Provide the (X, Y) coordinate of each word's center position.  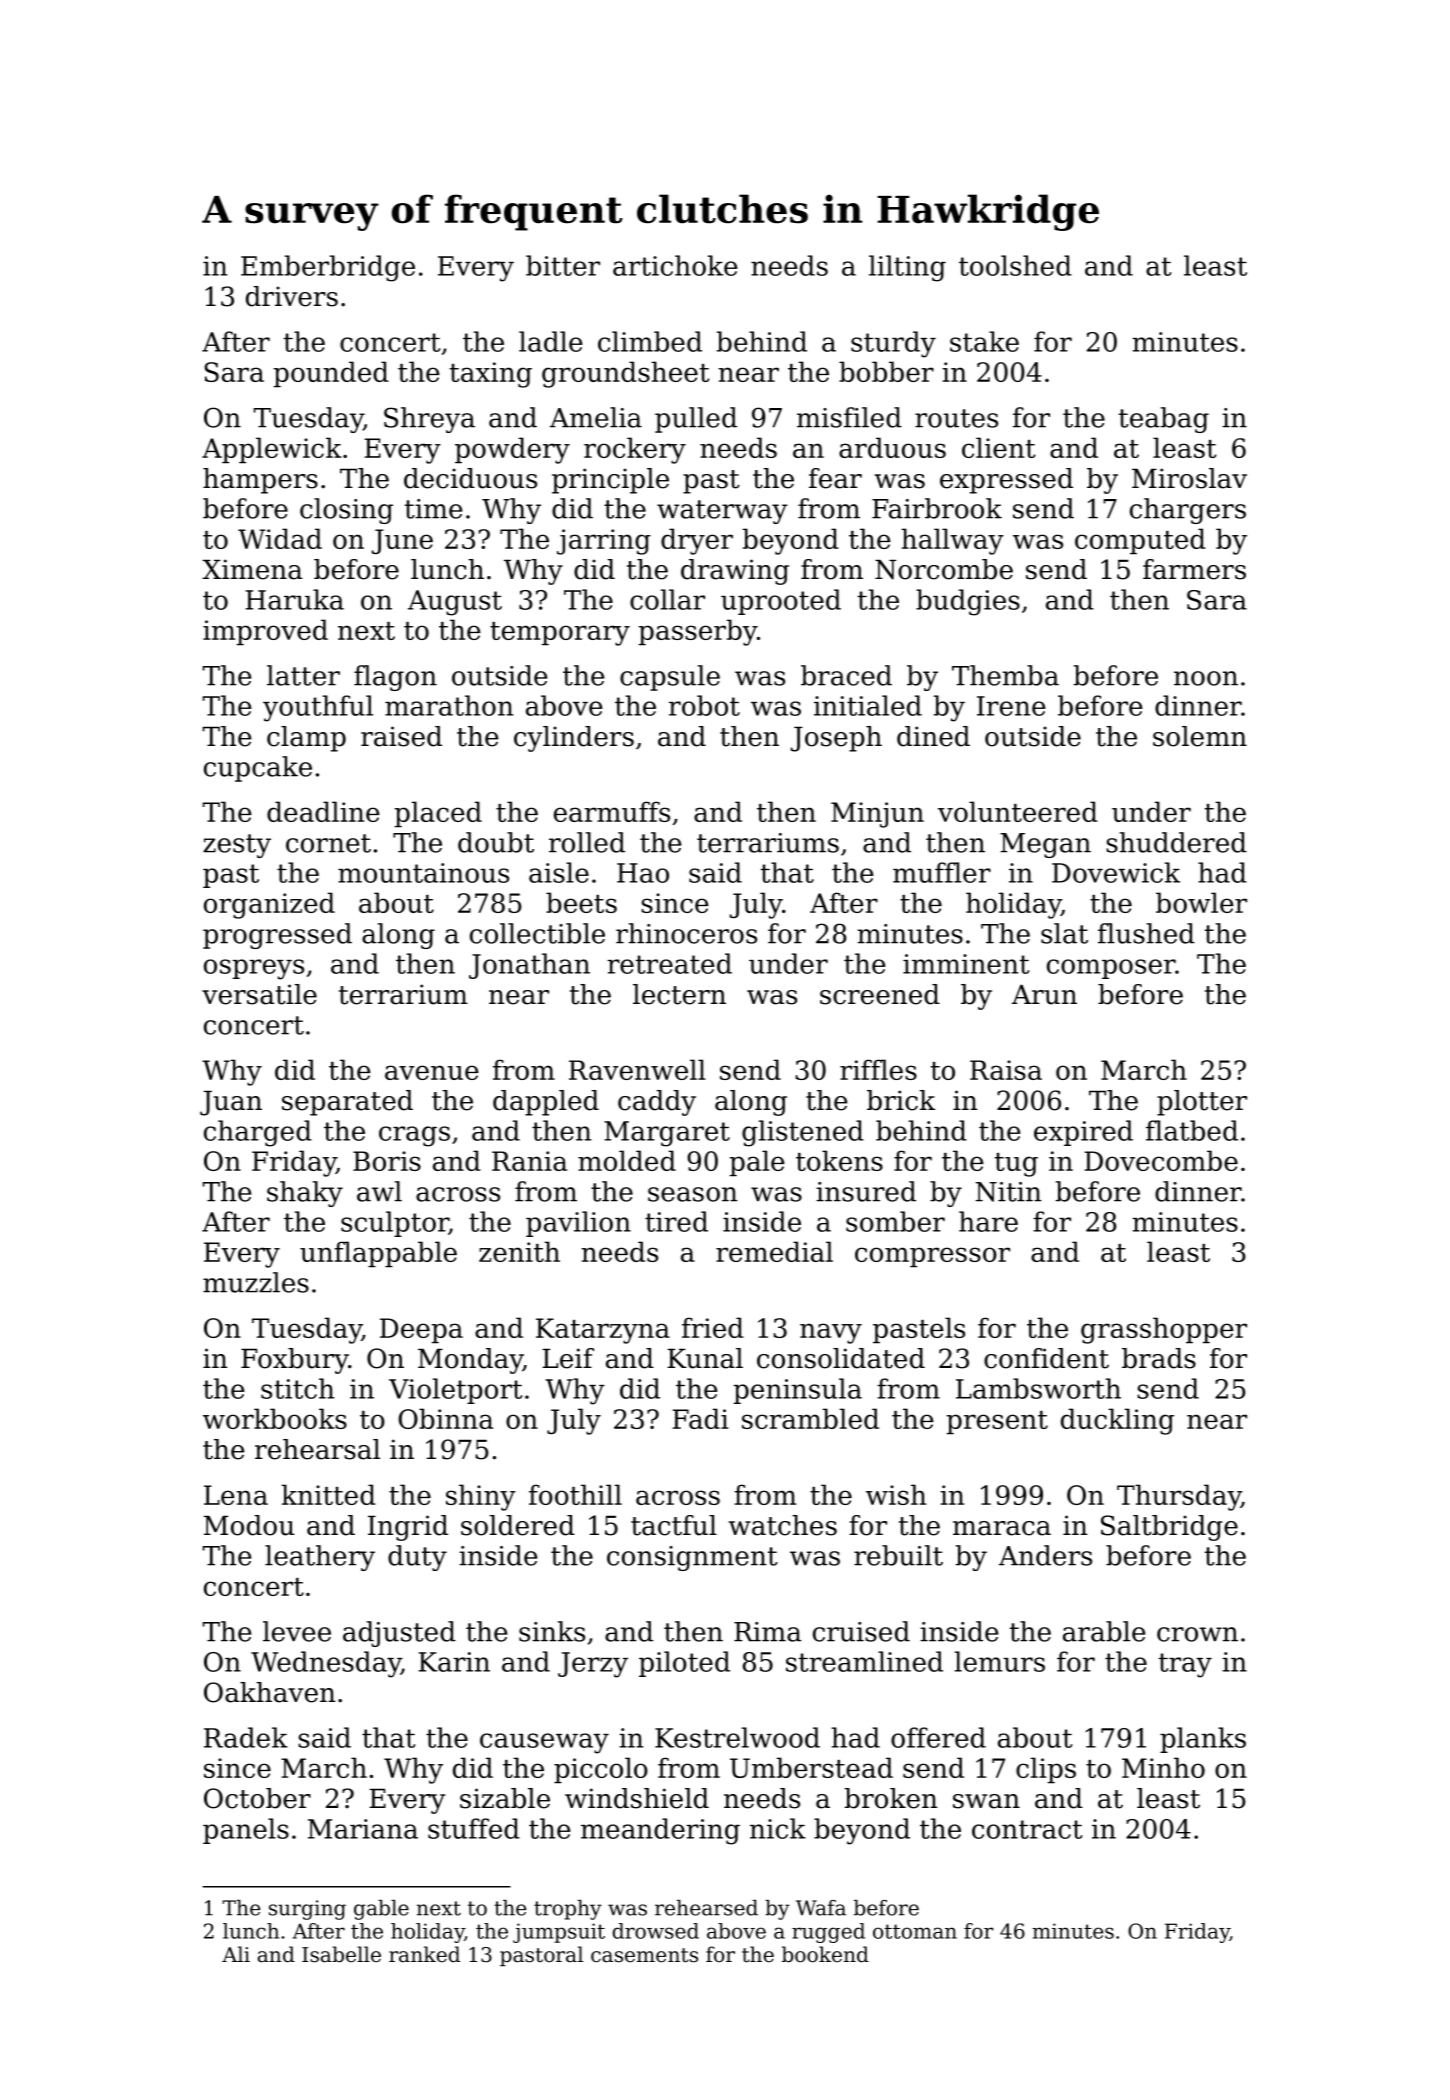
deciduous (470, 478)
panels (246, 1831)
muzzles (256, 1282)
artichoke (675, 265)
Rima (767, 1632)
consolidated (841, 1358)
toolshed (1015, 265)
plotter (1202, 1103)
